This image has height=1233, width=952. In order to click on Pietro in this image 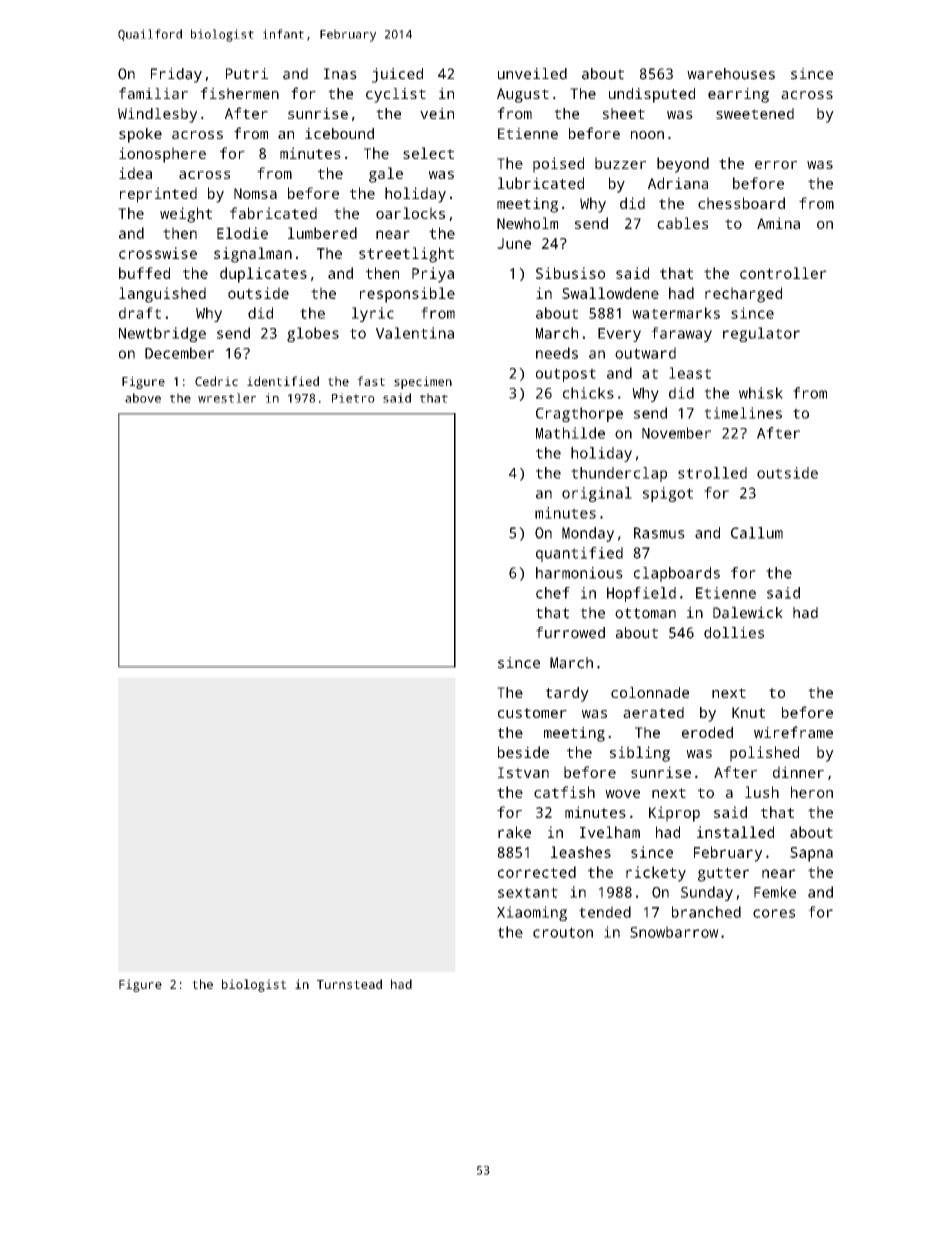, I will do `click(353, 398)`.
